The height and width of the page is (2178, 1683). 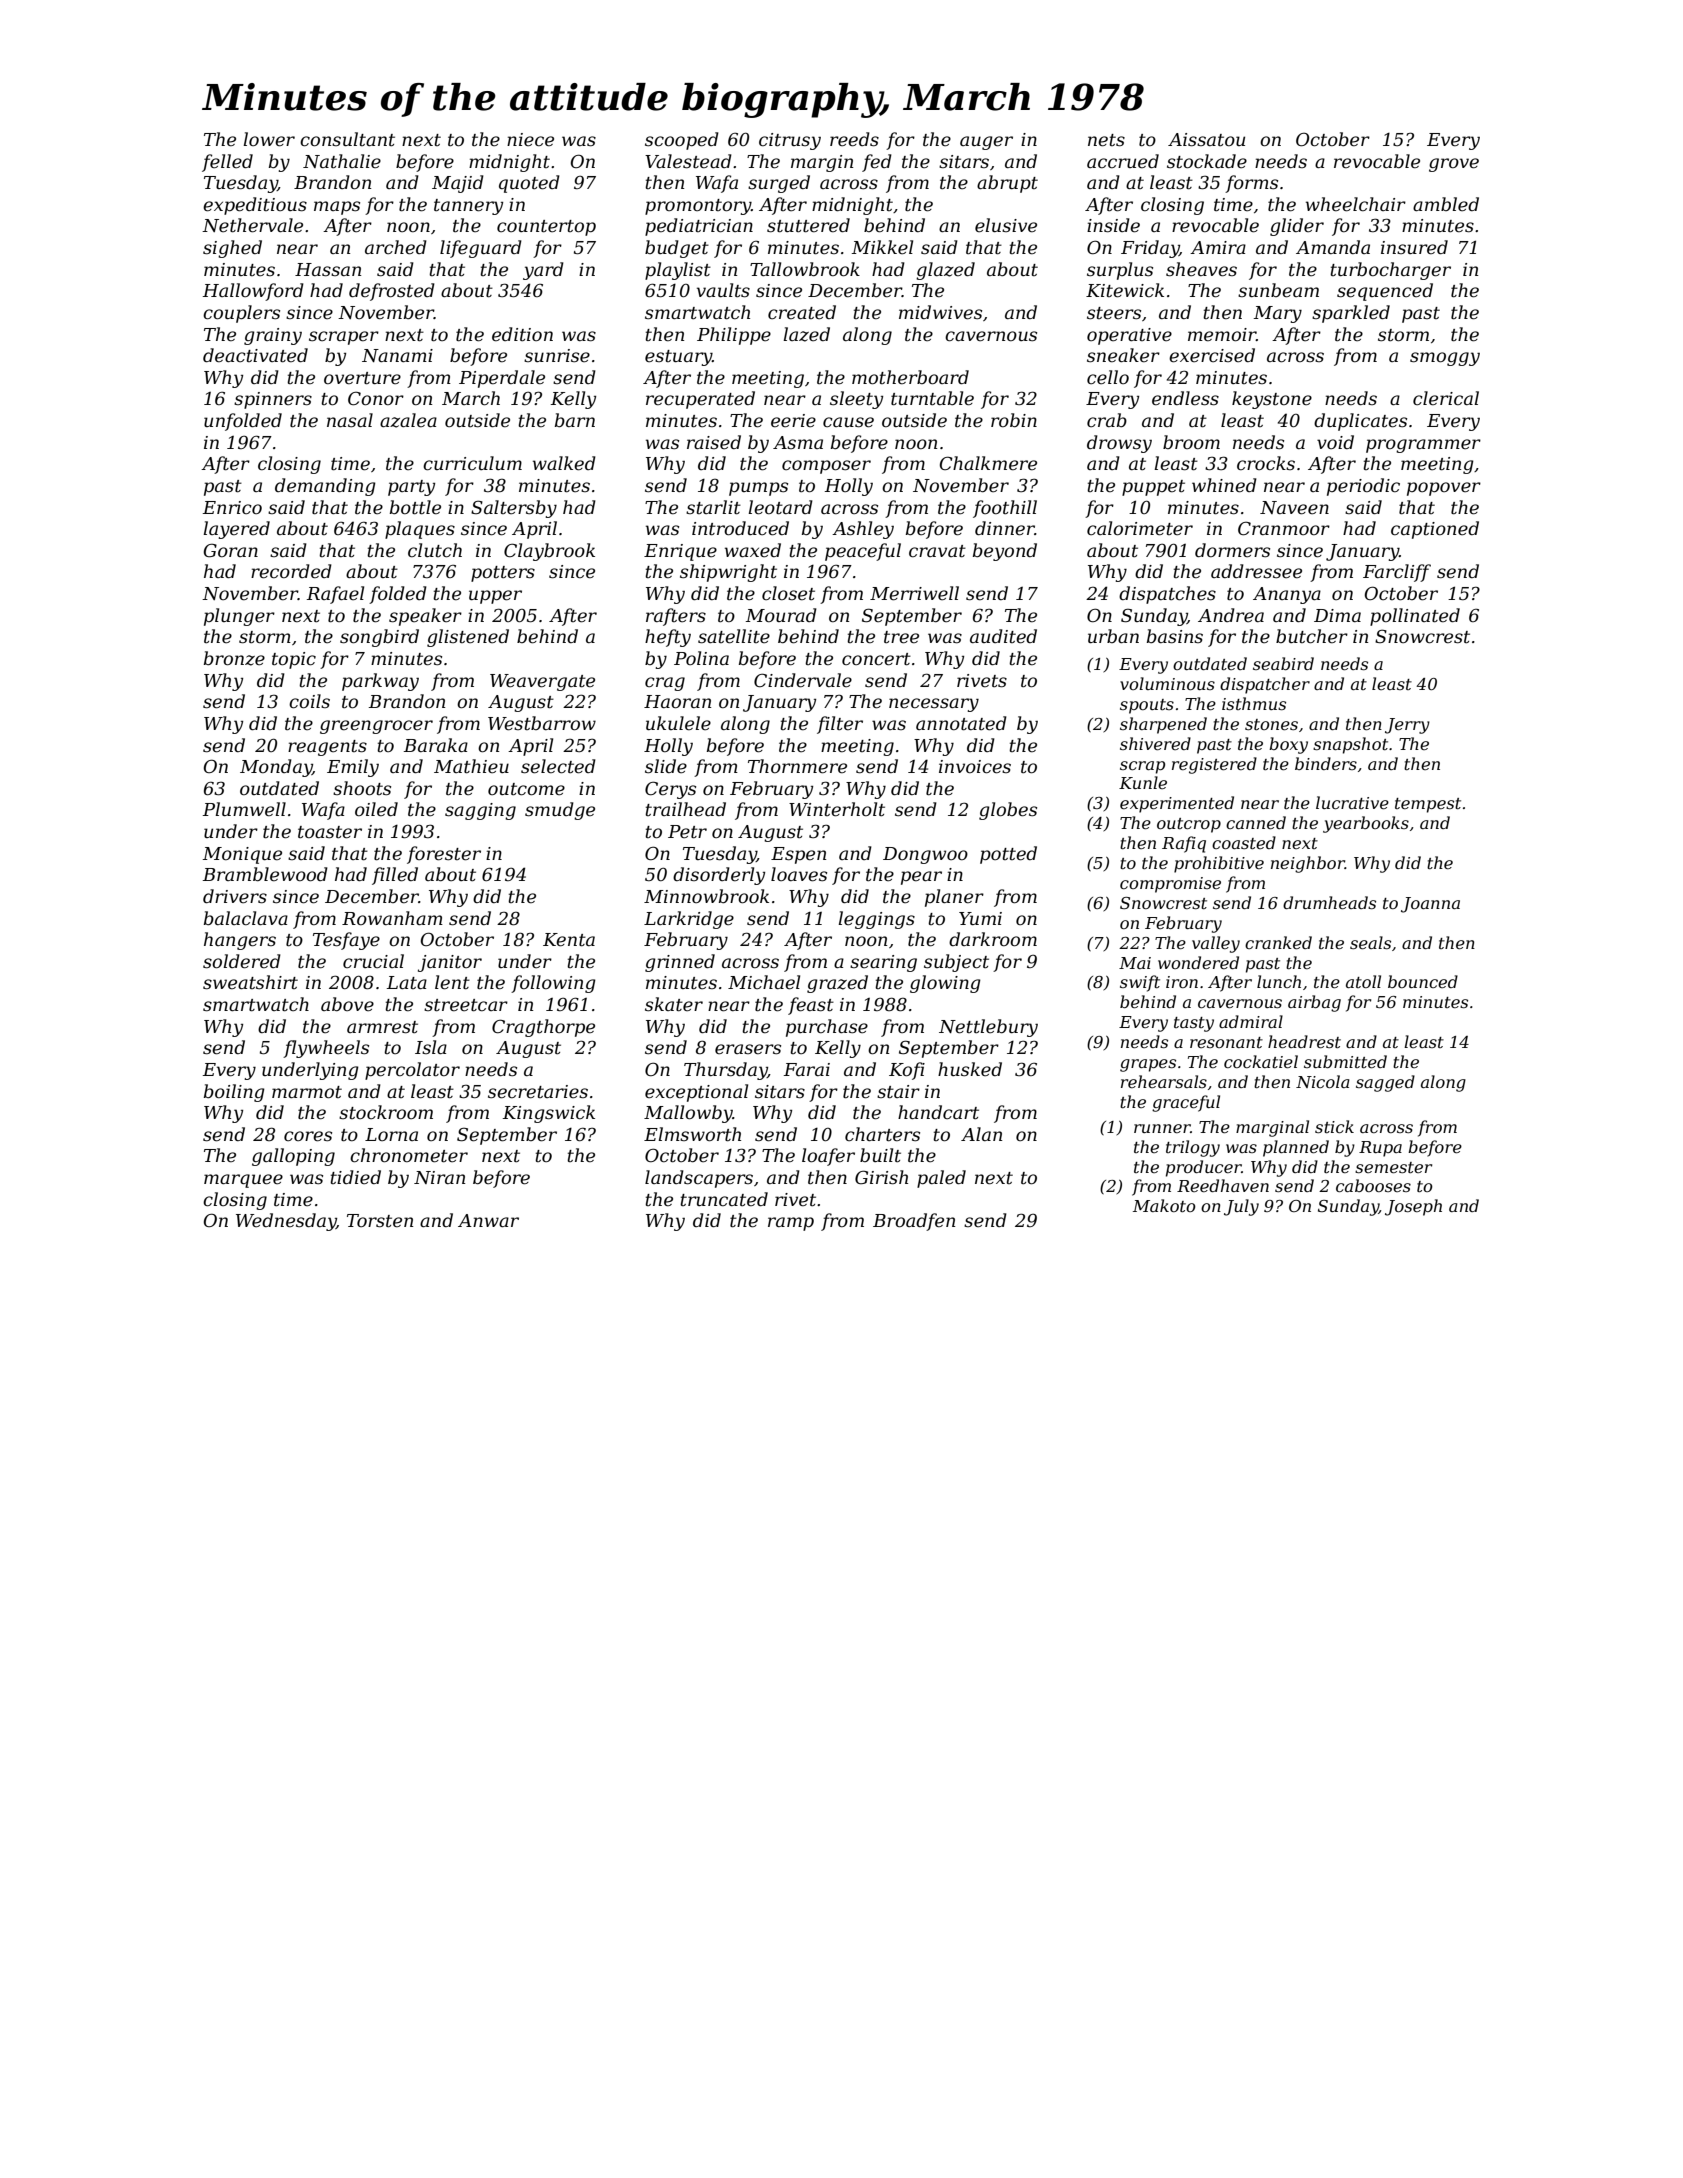 I want to click on secretaries, so click(x=538, y=1092).
